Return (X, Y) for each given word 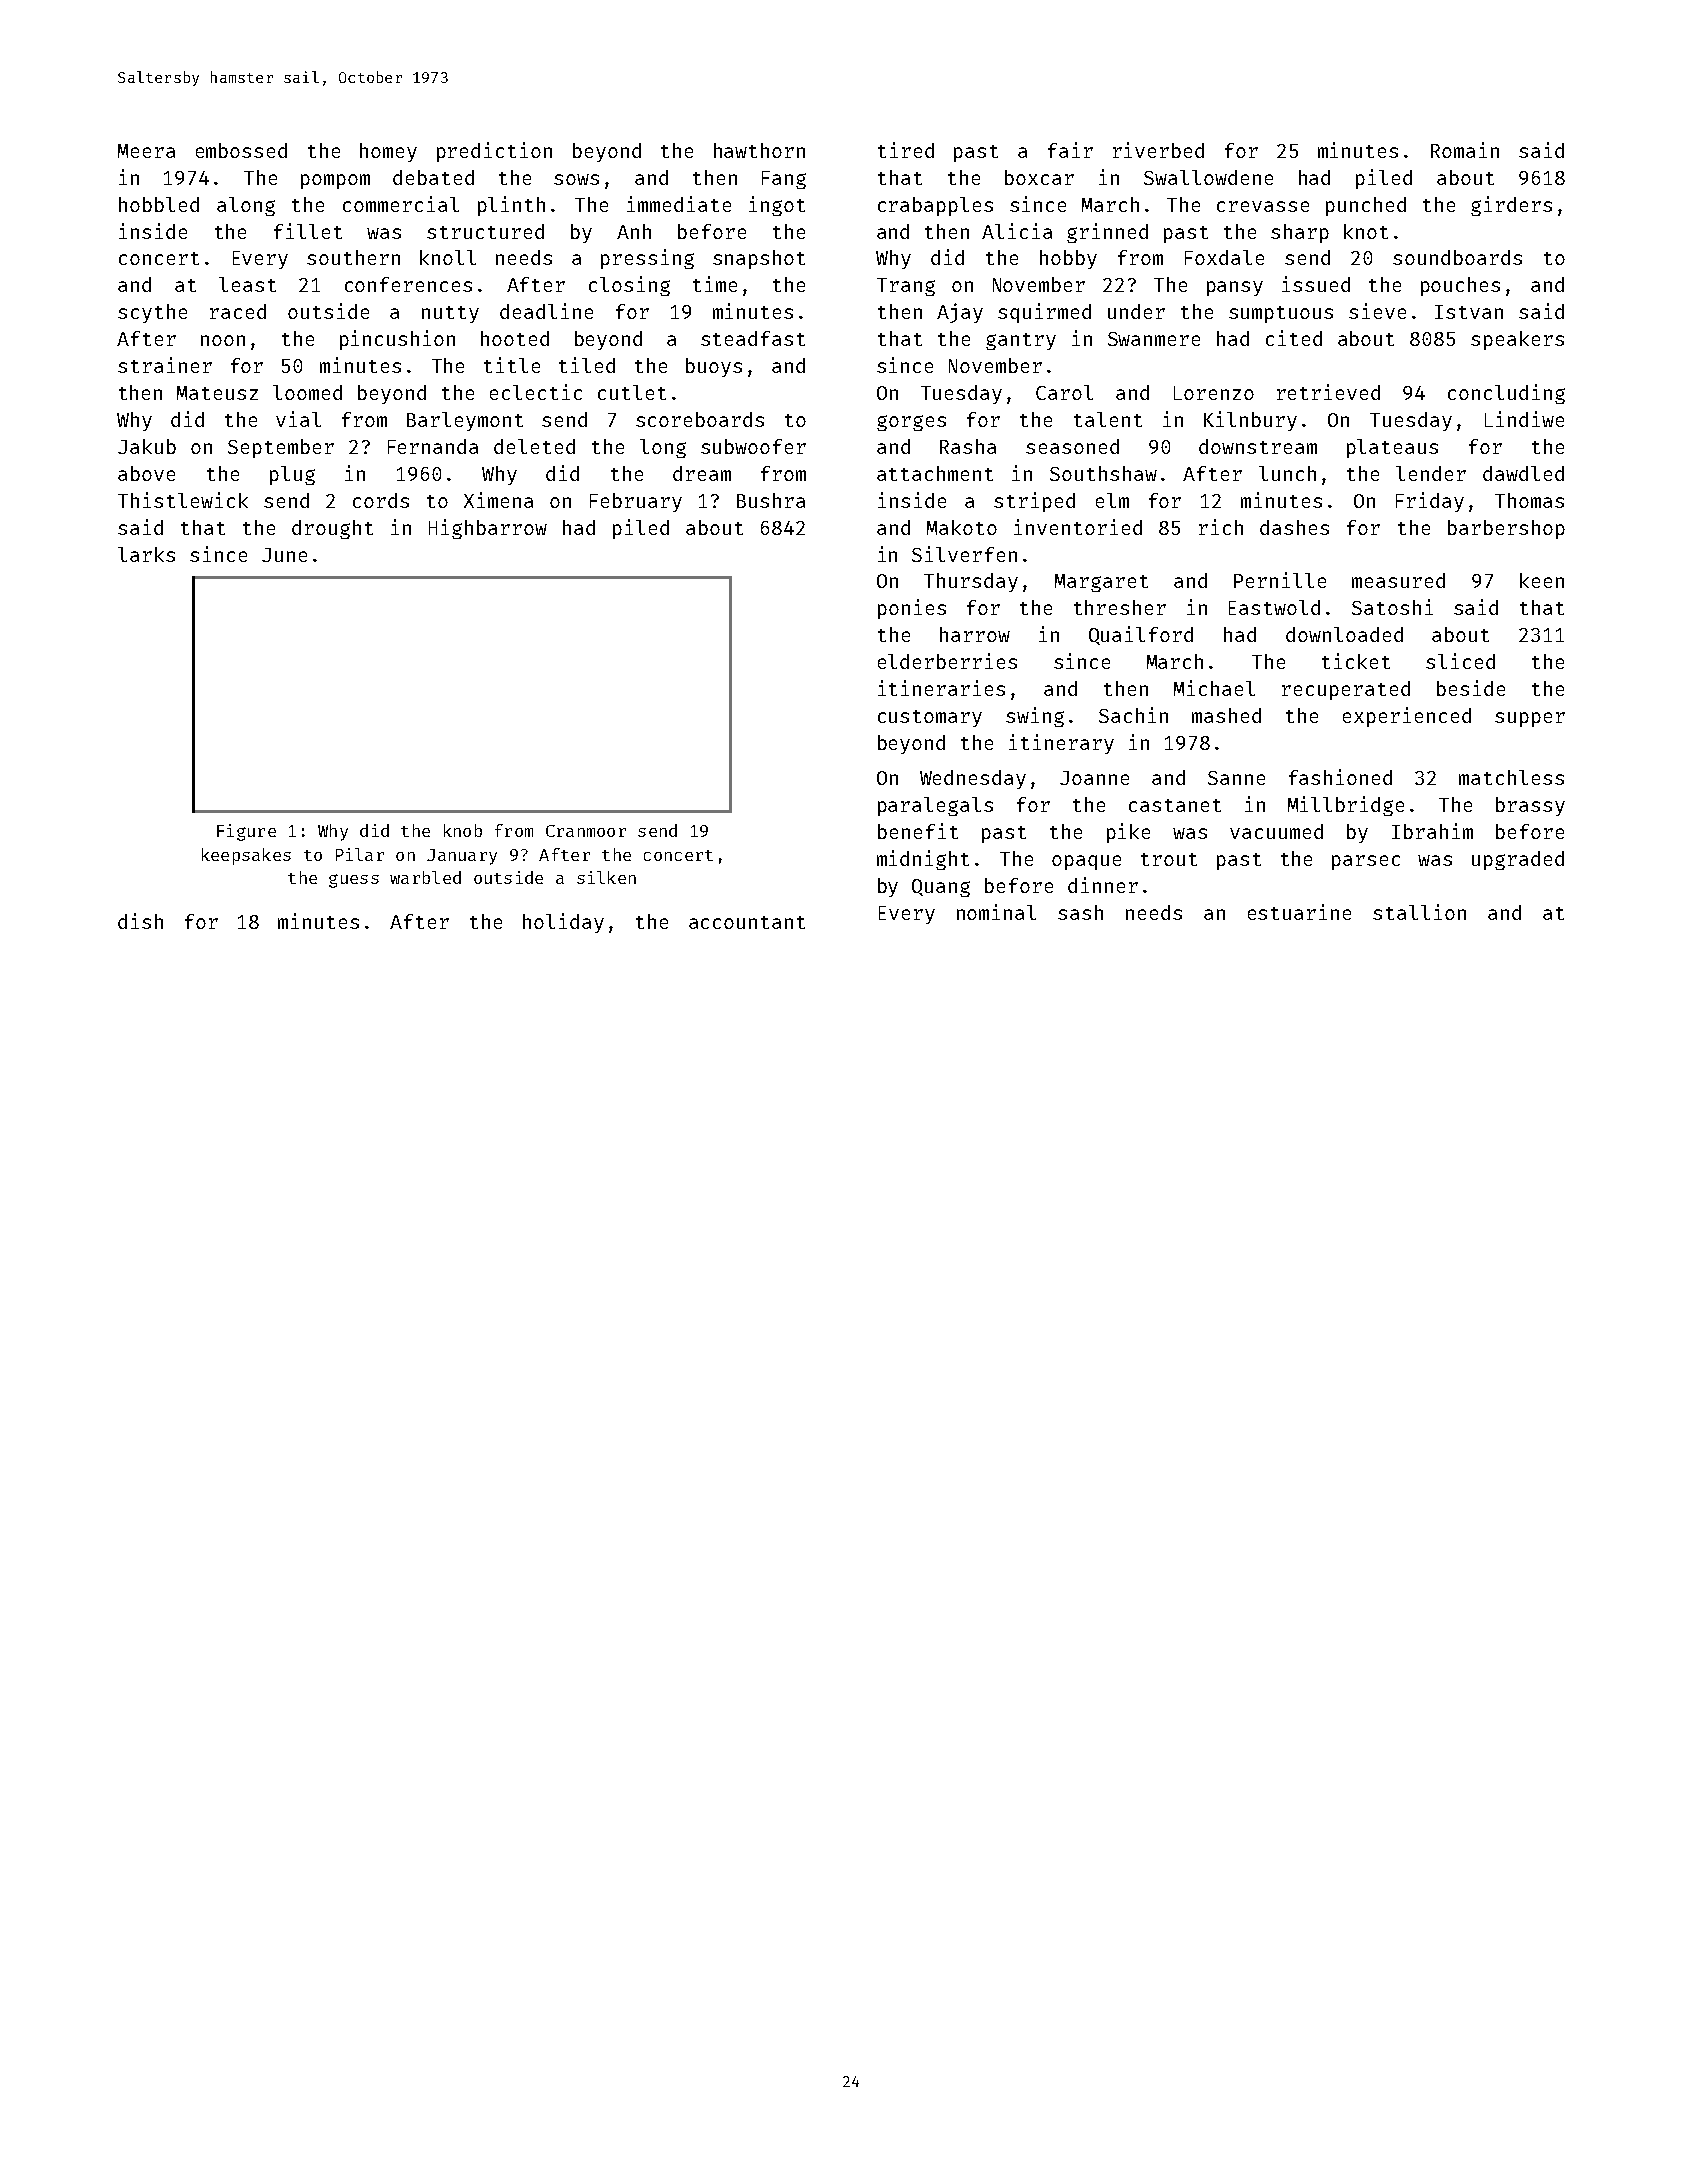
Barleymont (465, 421)
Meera (146, 151)
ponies (912, 609)
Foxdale (1224, 257)
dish (140, 921)
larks (146, 554)
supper (1530, 719)
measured (1398, 580)
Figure (246, 832)
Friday (1430, 502)
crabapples (935, 206)
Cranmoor (586, 831)
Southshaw (1103, 473)
